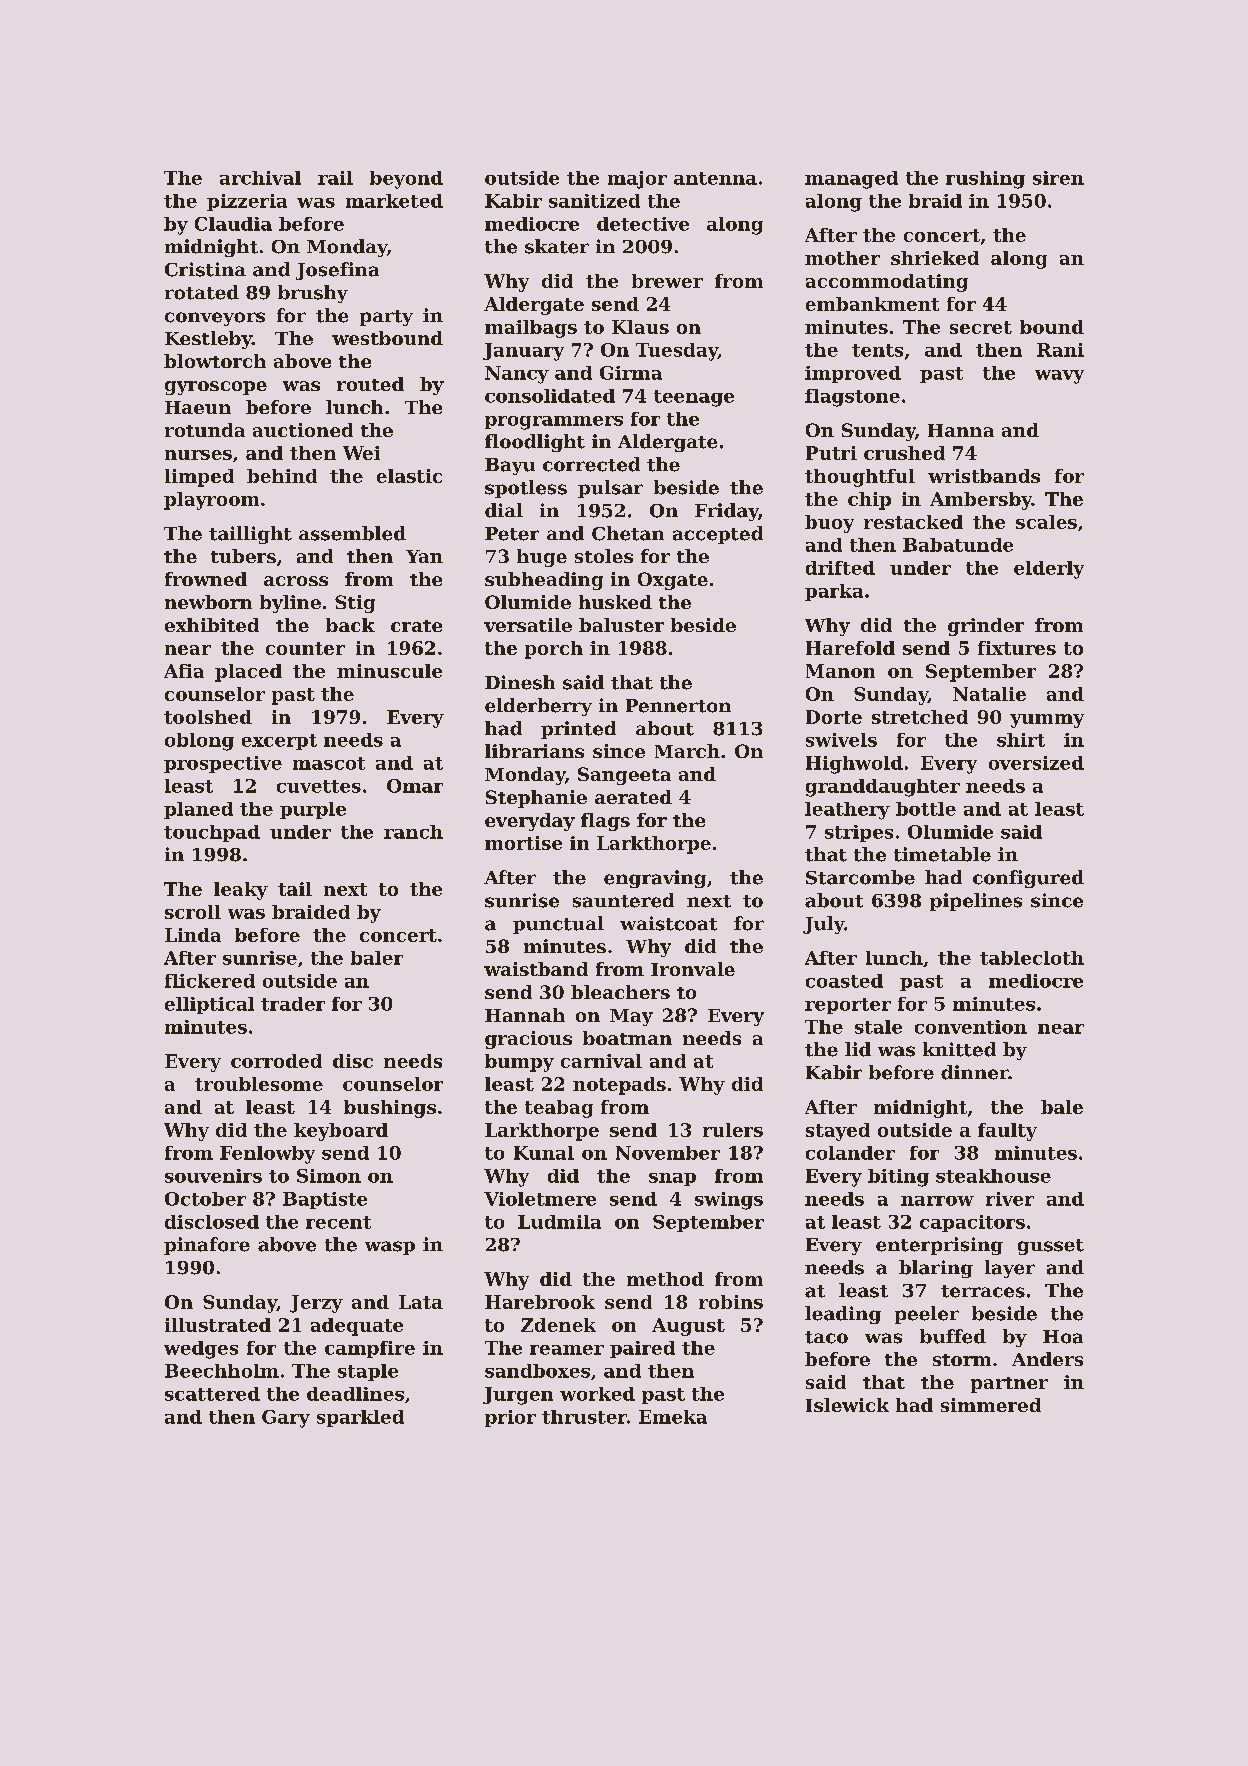 The image size is (1248, 1766). What do you see at coordinates (205, 269) in the screenshot?
I see `Cristina` at bounding box center [205, 269].
